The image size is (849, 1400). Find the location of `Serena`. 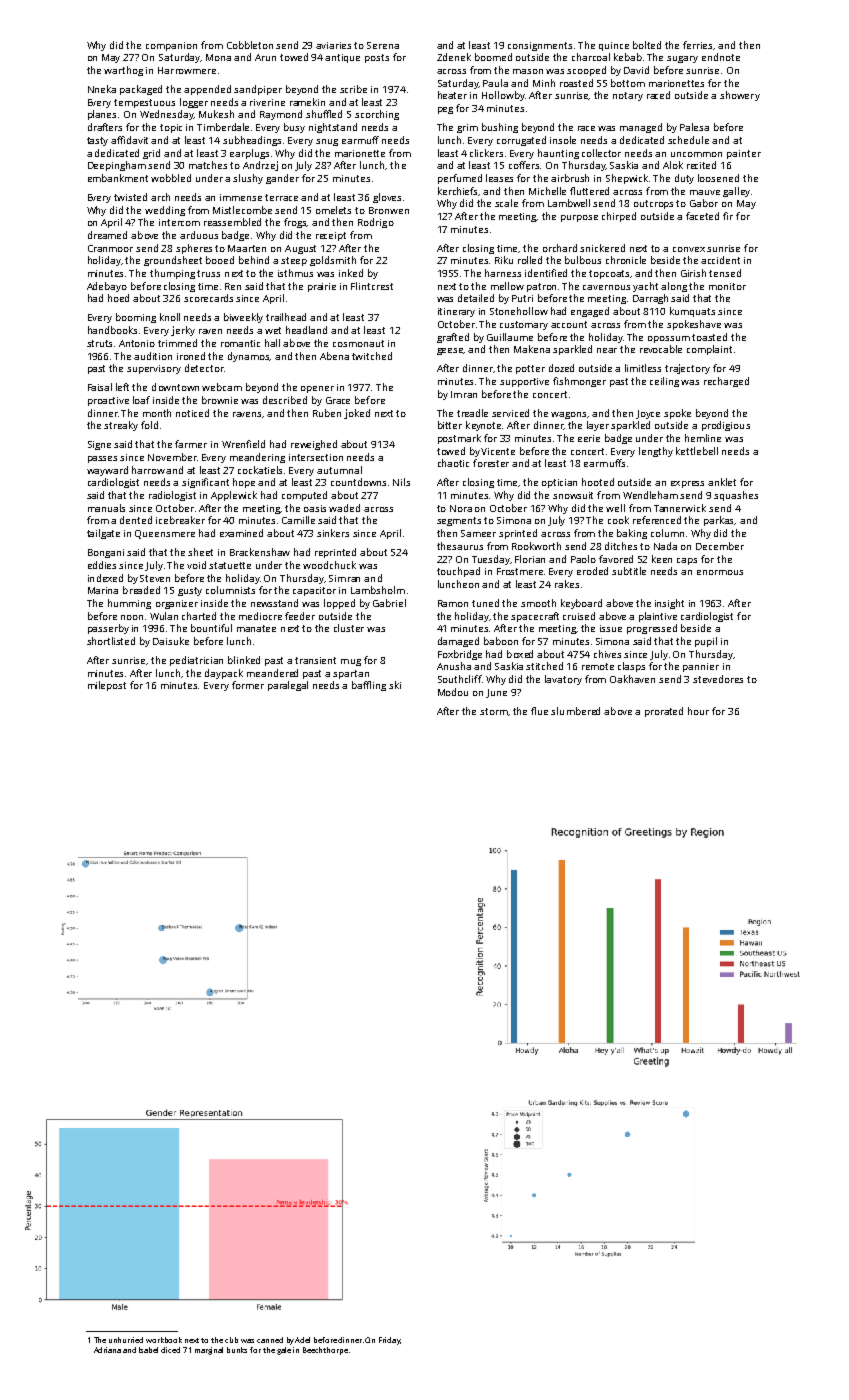

Serena is located at coordinates (383, 45).
